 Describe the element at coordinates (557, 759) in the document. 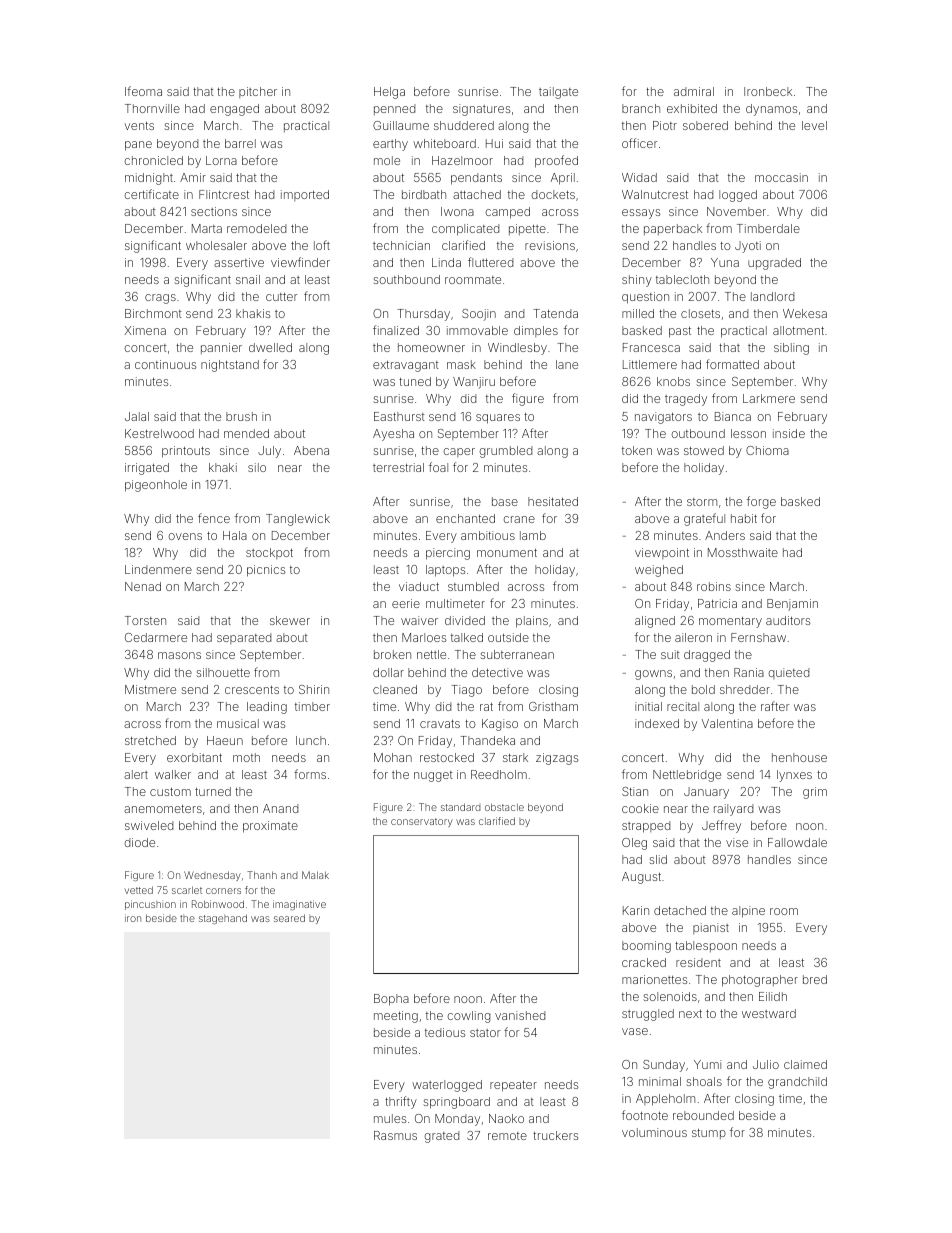

I see `zigzags` at that location.
